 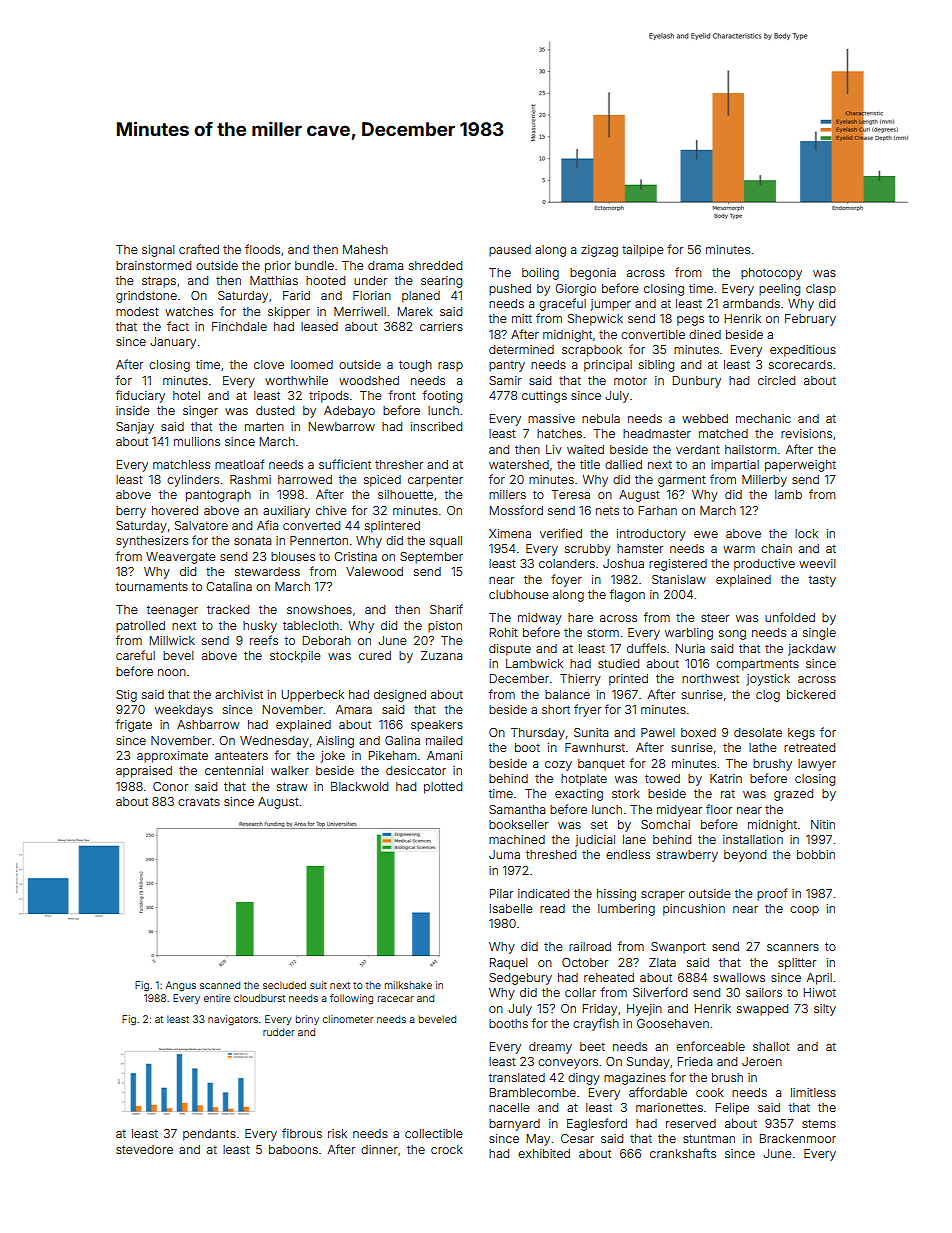 I want to click on Mahesh, so click(x=365, y=249).
